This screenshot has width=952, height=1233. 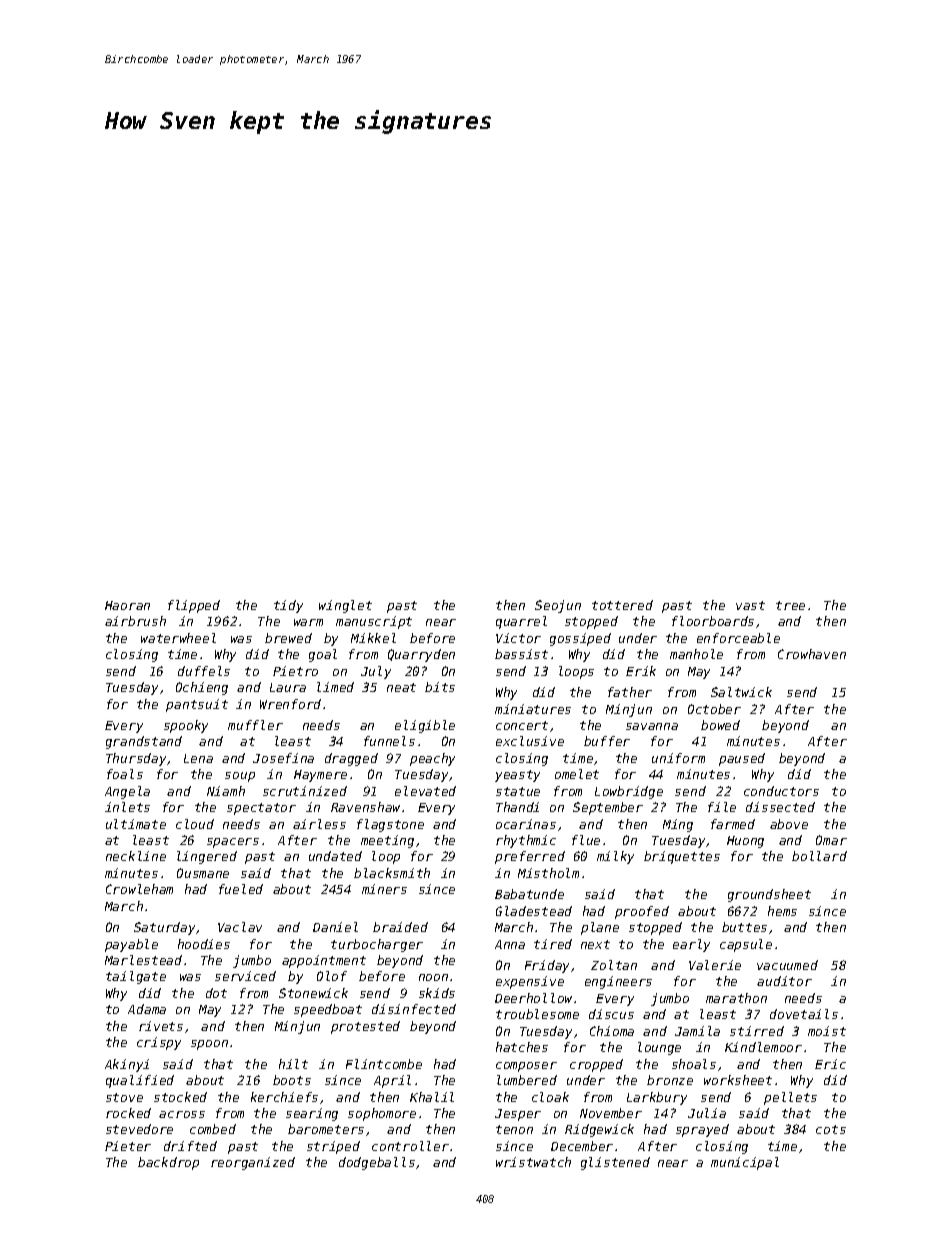 What do you see at coordinates (194, 606) in the screenshot?
I see `flipped` at bounding box center [194, 606].
